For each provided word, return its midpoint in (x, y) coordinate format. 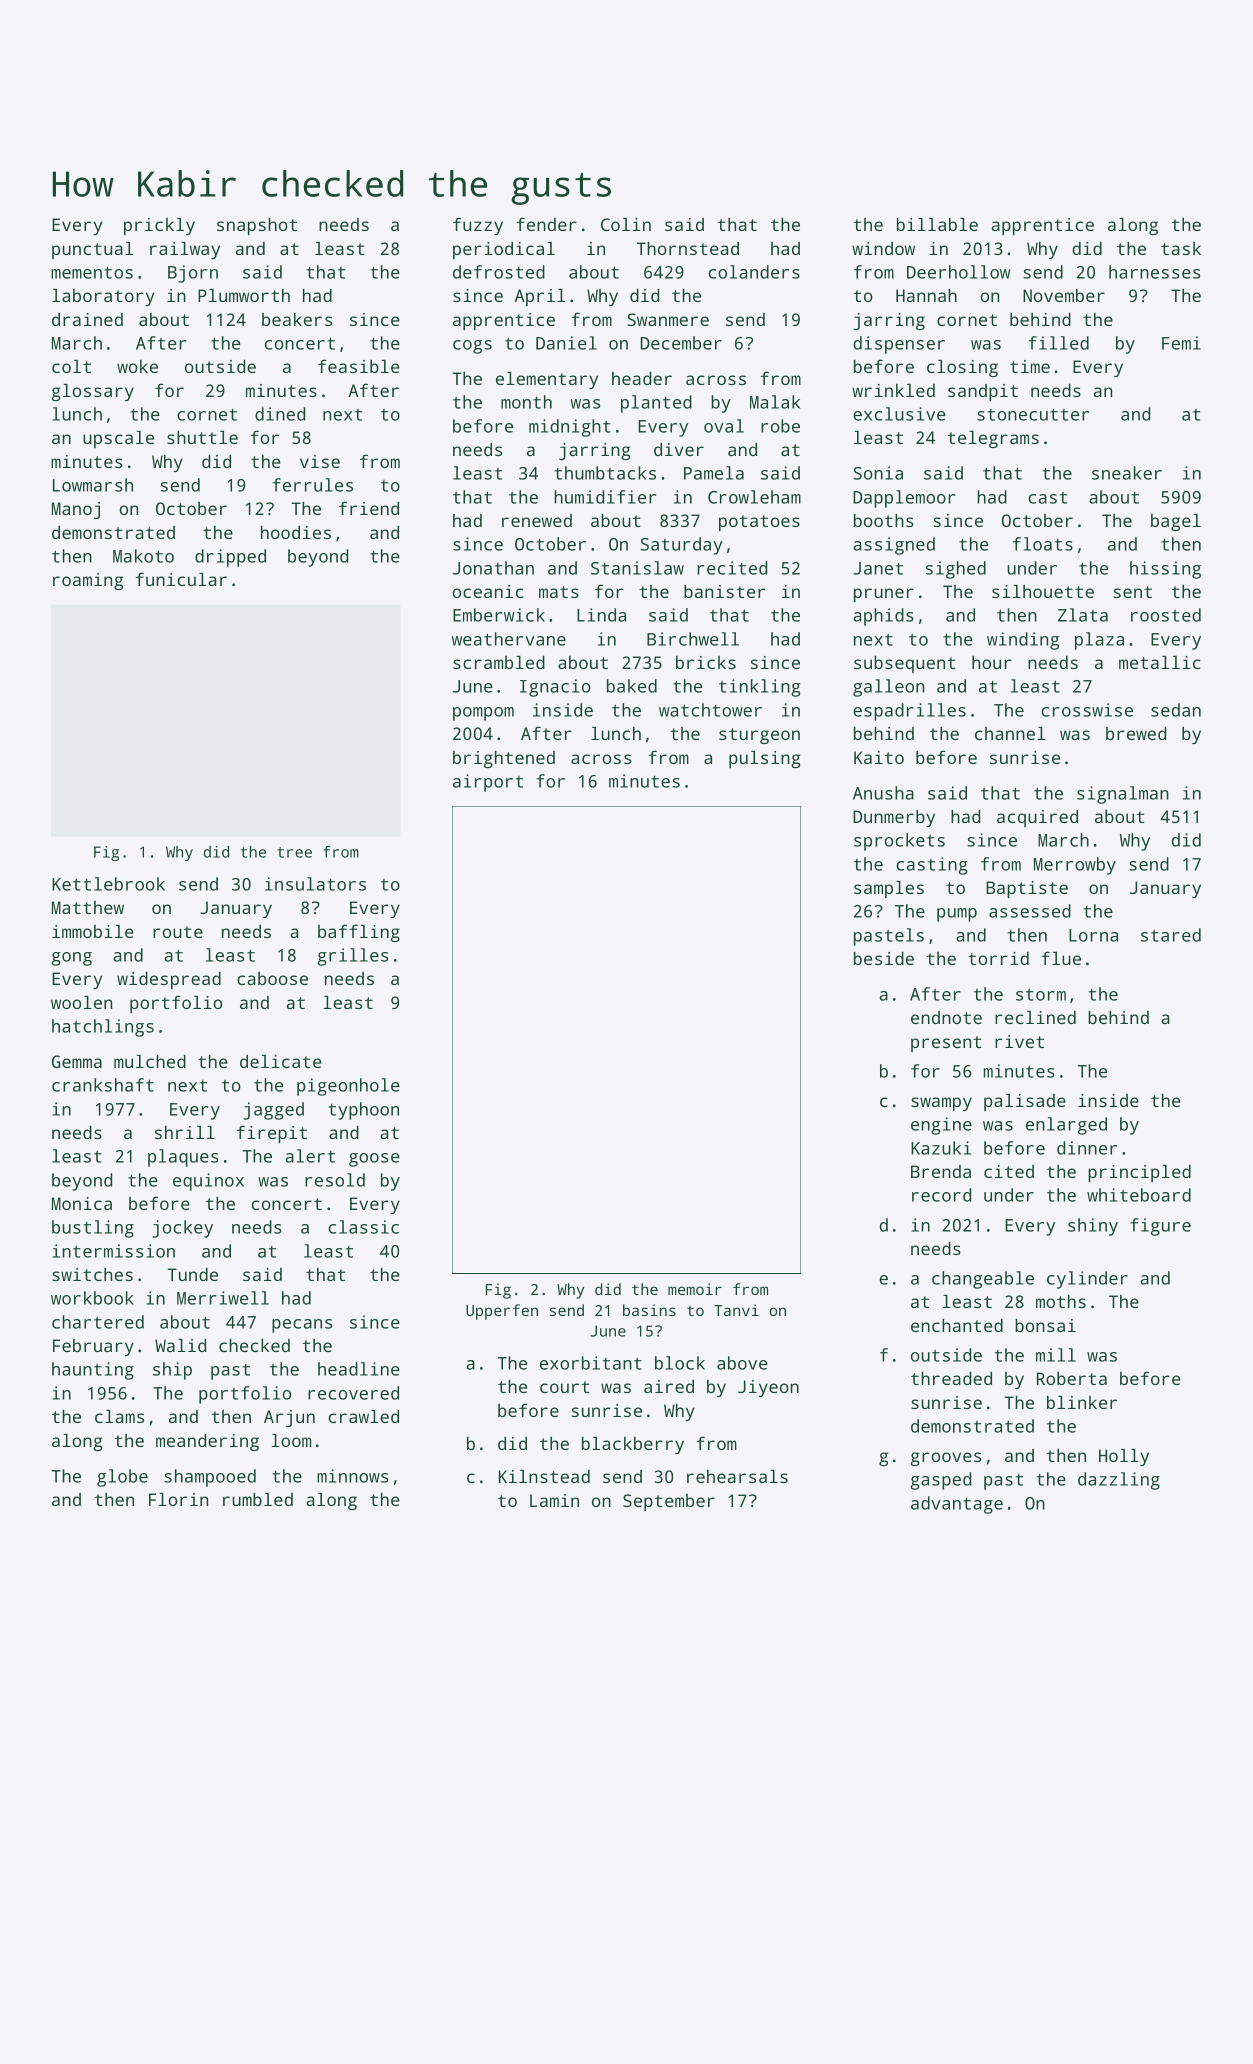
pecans (302, 1326)
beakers (297, 319)
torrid (998, 958)
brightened (504, 759)
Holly (1124, 1457)
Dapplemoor (904, 499)
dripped (230, 558)
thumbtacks (605, 473)
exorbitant (591, 1363)
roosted (1166, 615)
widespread (169, 980)
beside (884, 958)
